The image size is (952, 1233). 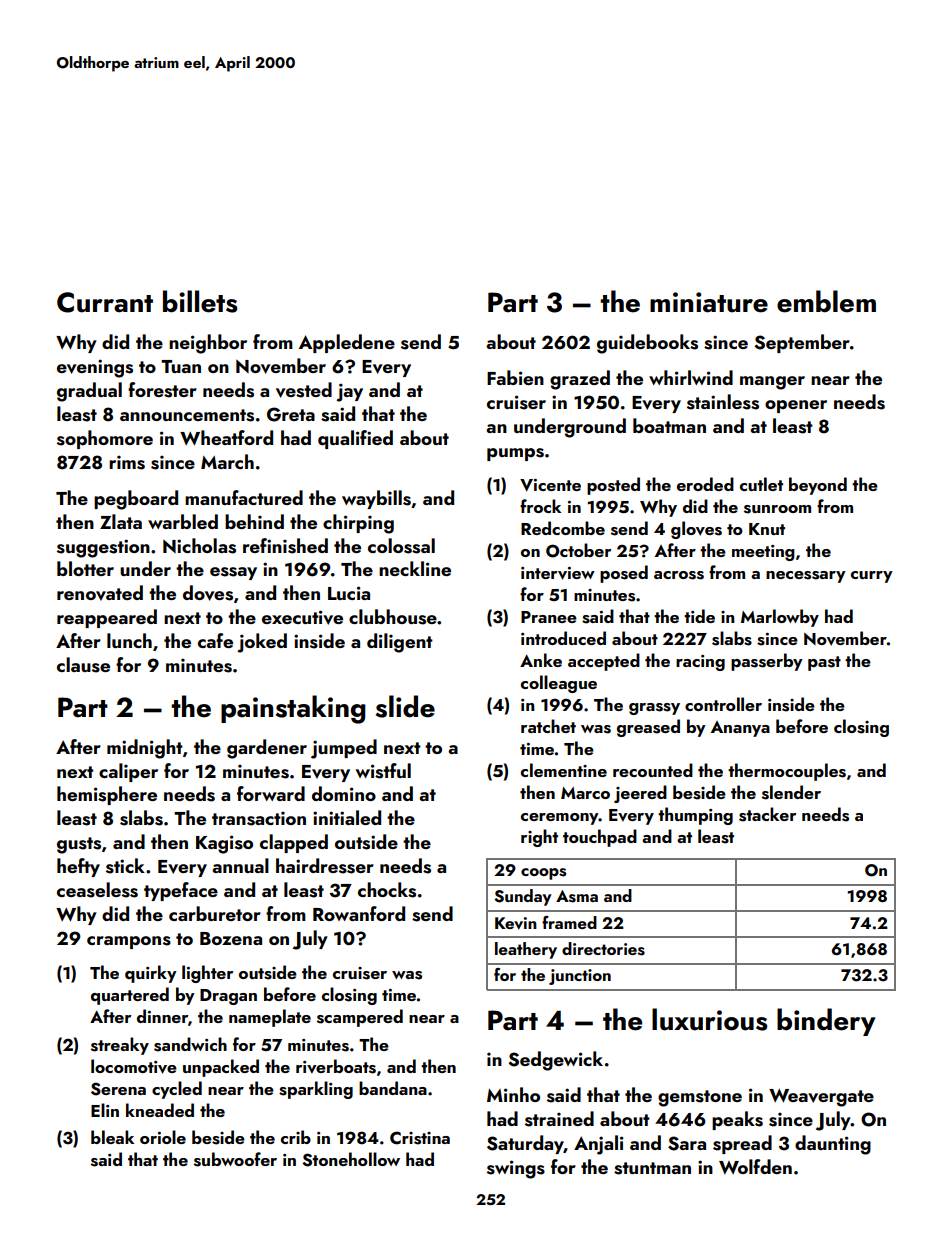 What do you see at coordinates (523, 897) in the screenshot?
I see `Sunday` at bounding box center [523, 897].
